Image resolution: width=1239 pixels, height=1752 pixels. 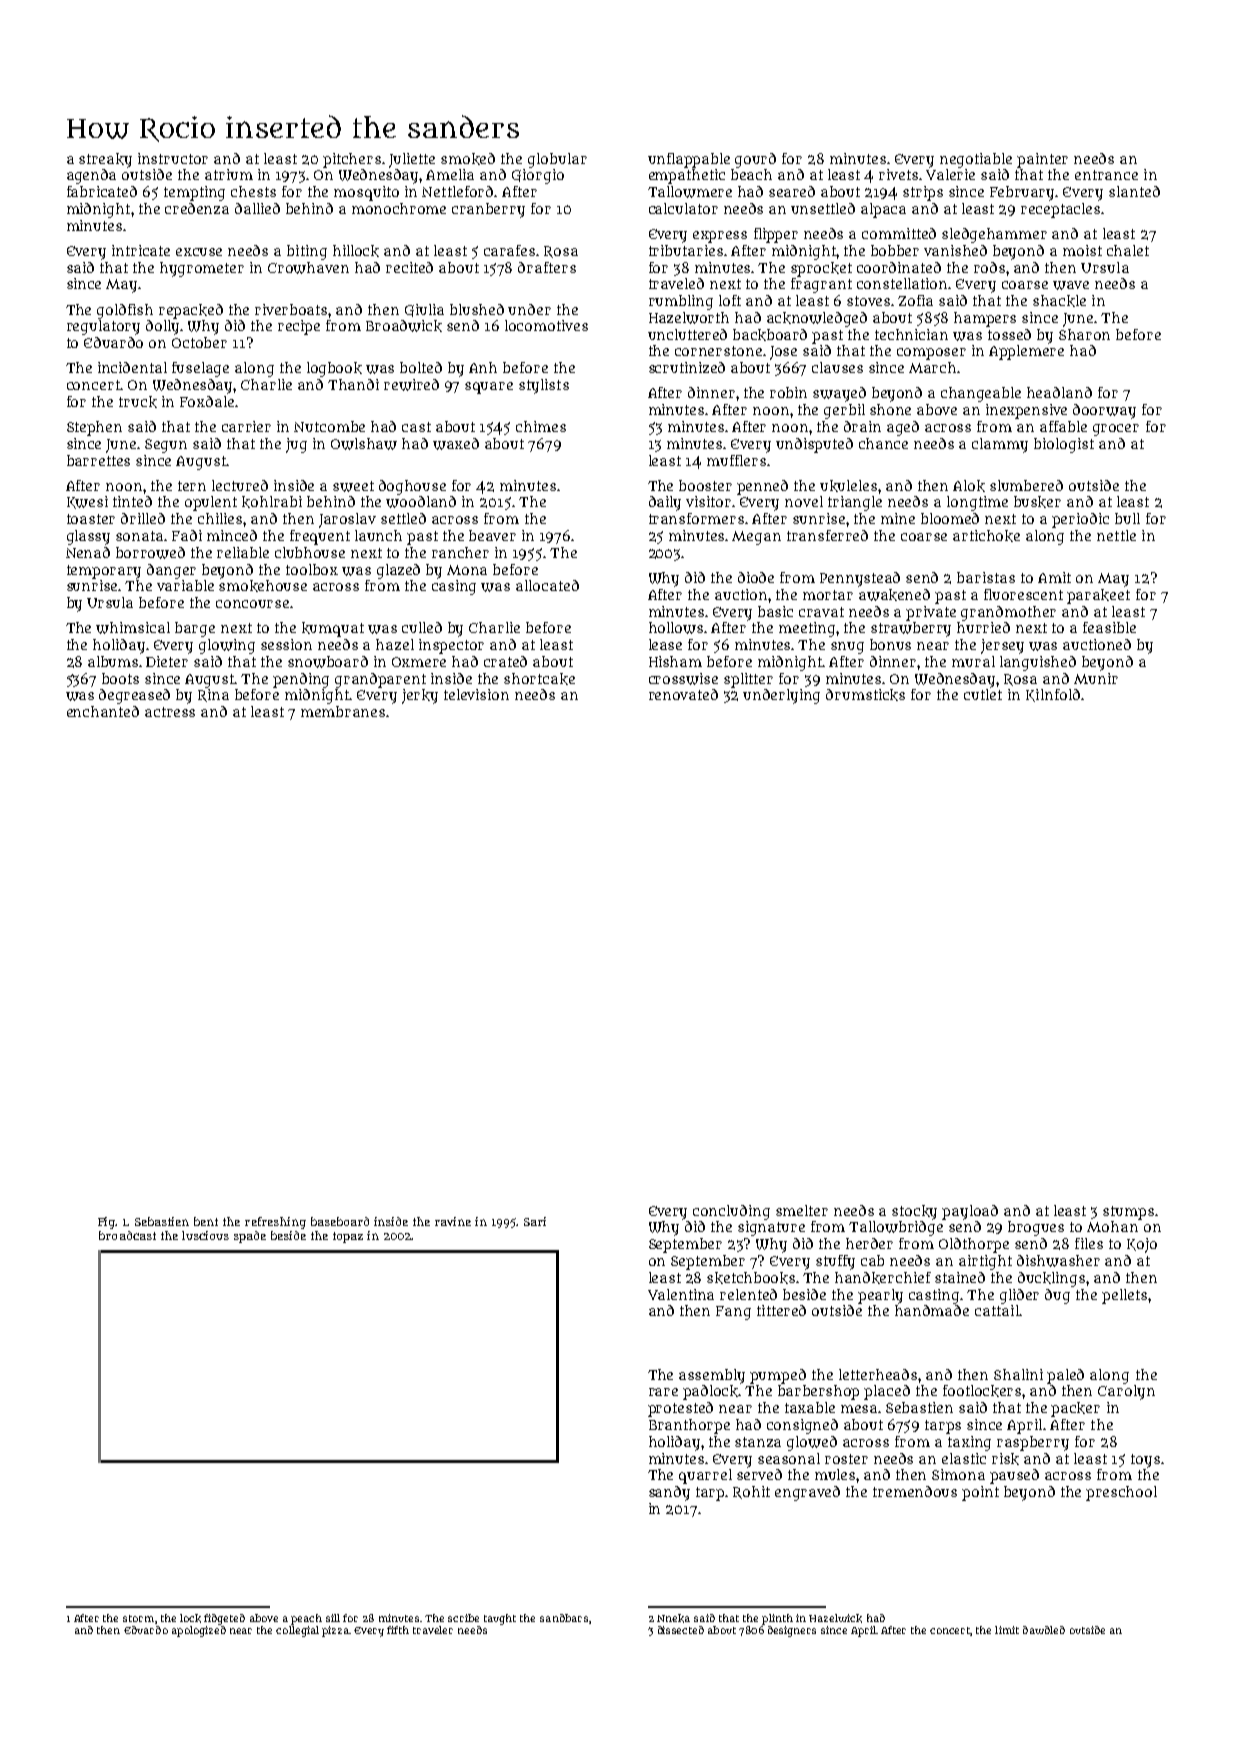 I want to click on Valentina, so click(x=681, y=1294).
